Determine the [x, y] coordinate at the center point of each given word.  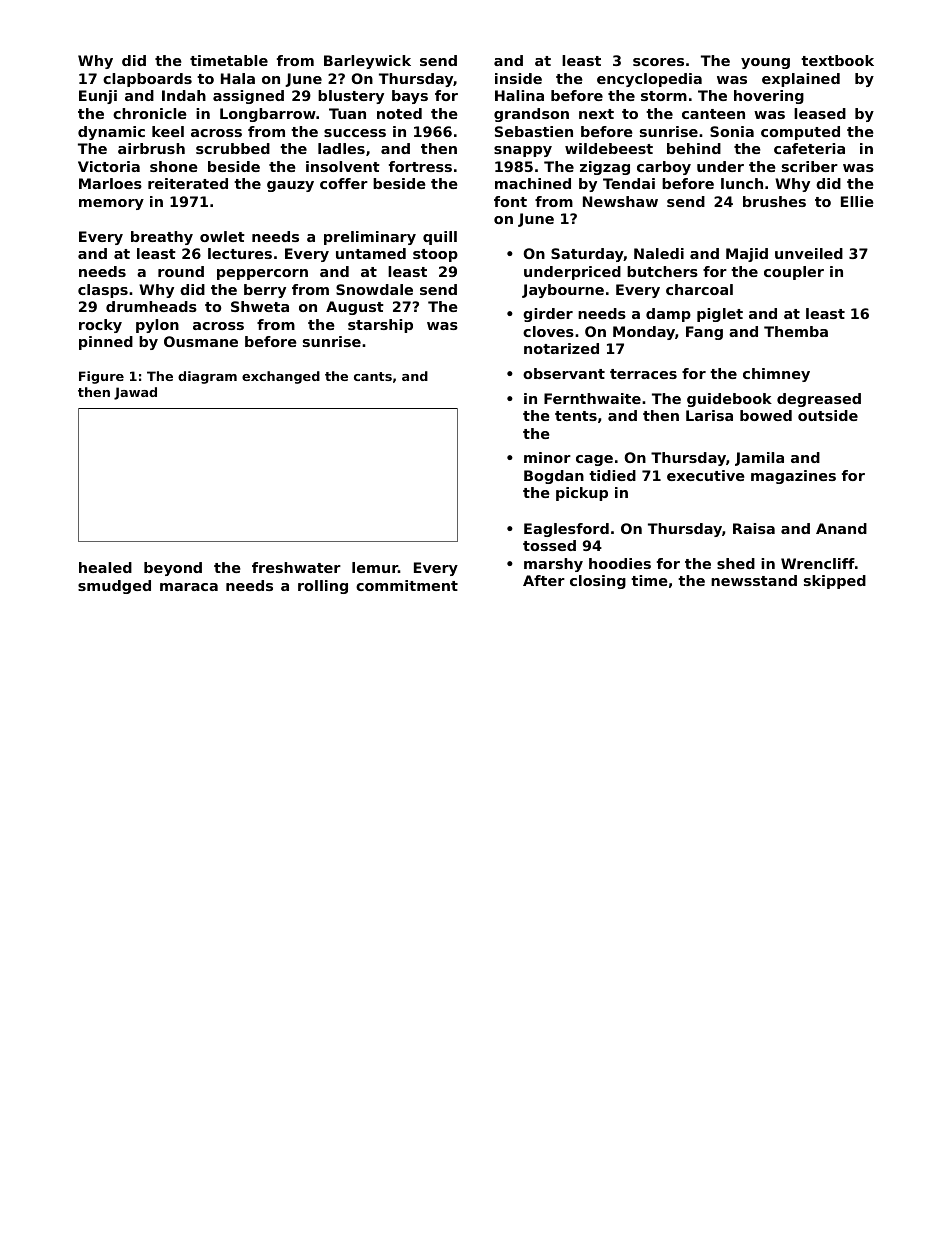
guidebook [729, 400]
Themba [796, 331]
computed [800, 133]
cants [373, 376]
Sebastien [534, 131]
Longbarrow [268, 115]
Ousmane [201, 341]
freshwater [296, 567]
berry [265, 291]
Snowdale [374, 289]
